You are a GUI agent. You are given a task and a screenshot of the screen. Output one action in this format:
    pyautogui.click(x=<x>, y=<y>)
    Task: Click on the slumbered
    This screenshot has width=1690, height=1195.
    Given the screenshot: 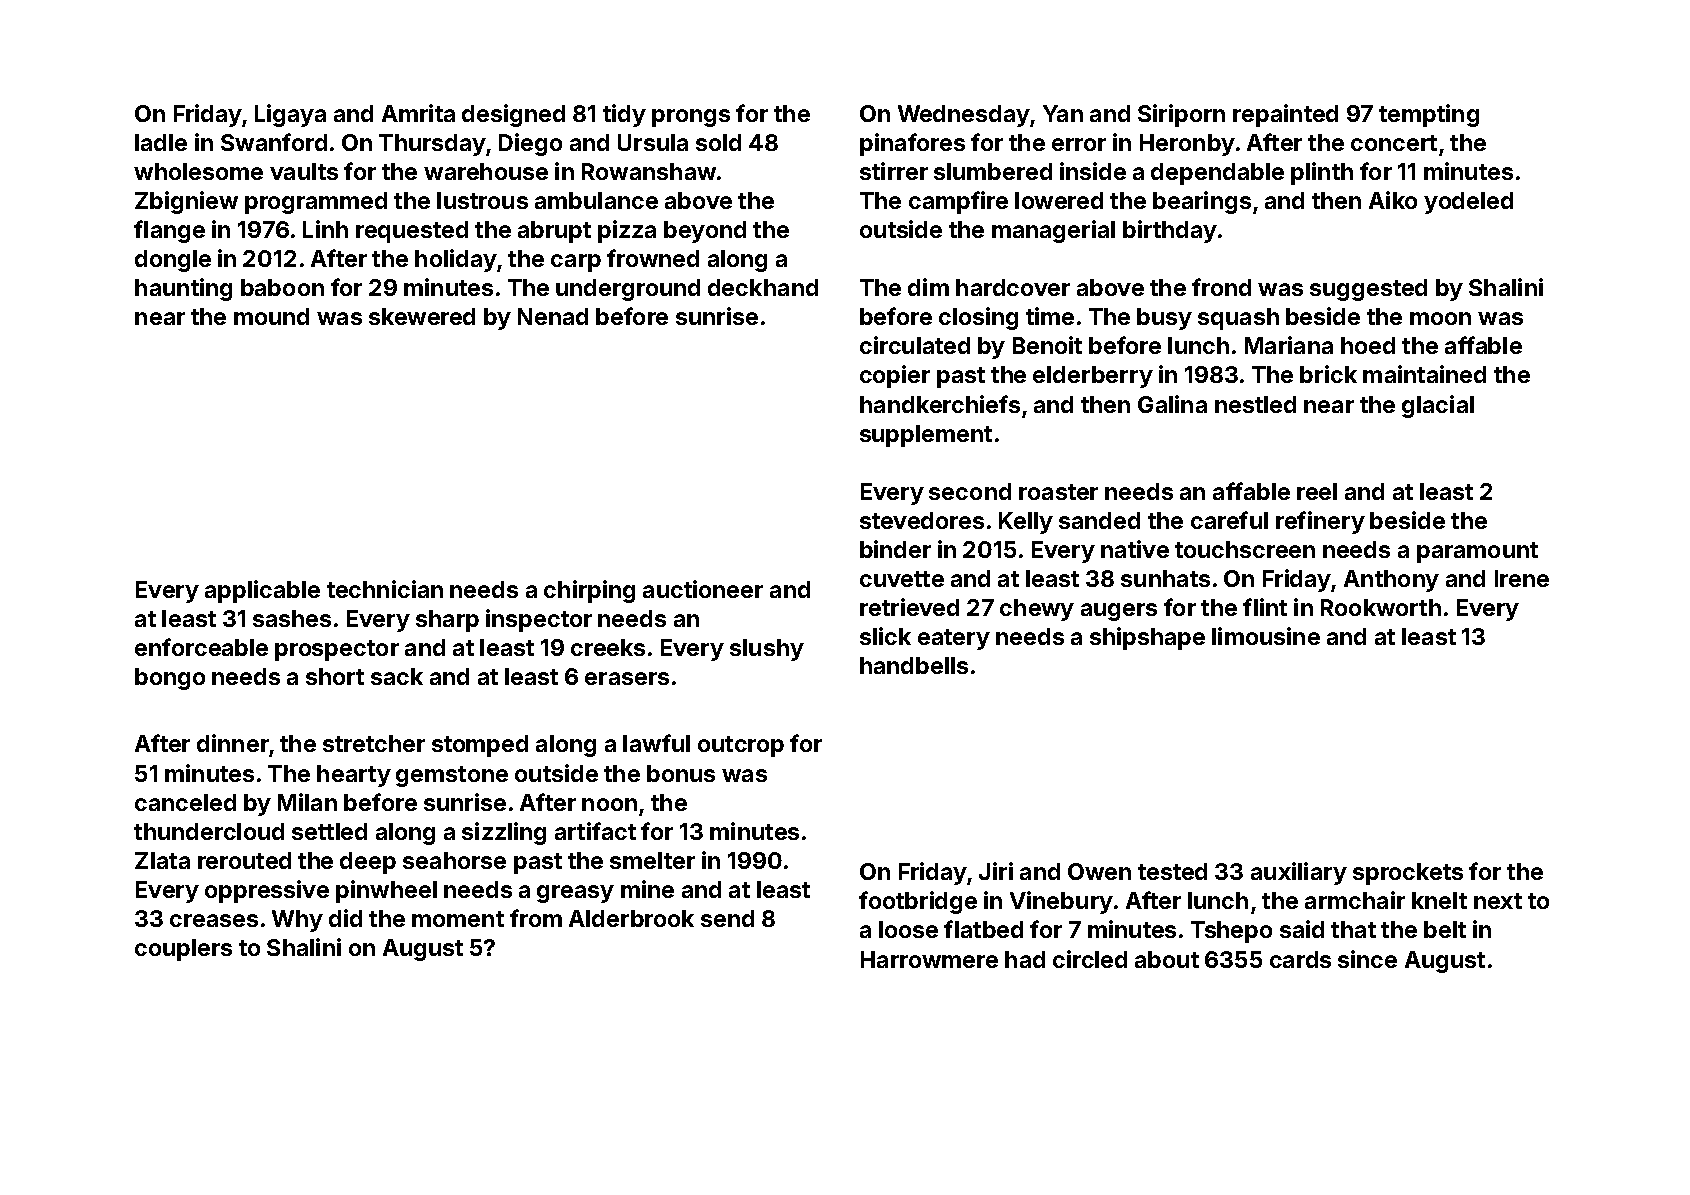 What is the action you would take?
    pyautogui.click(x=993, y=171)
